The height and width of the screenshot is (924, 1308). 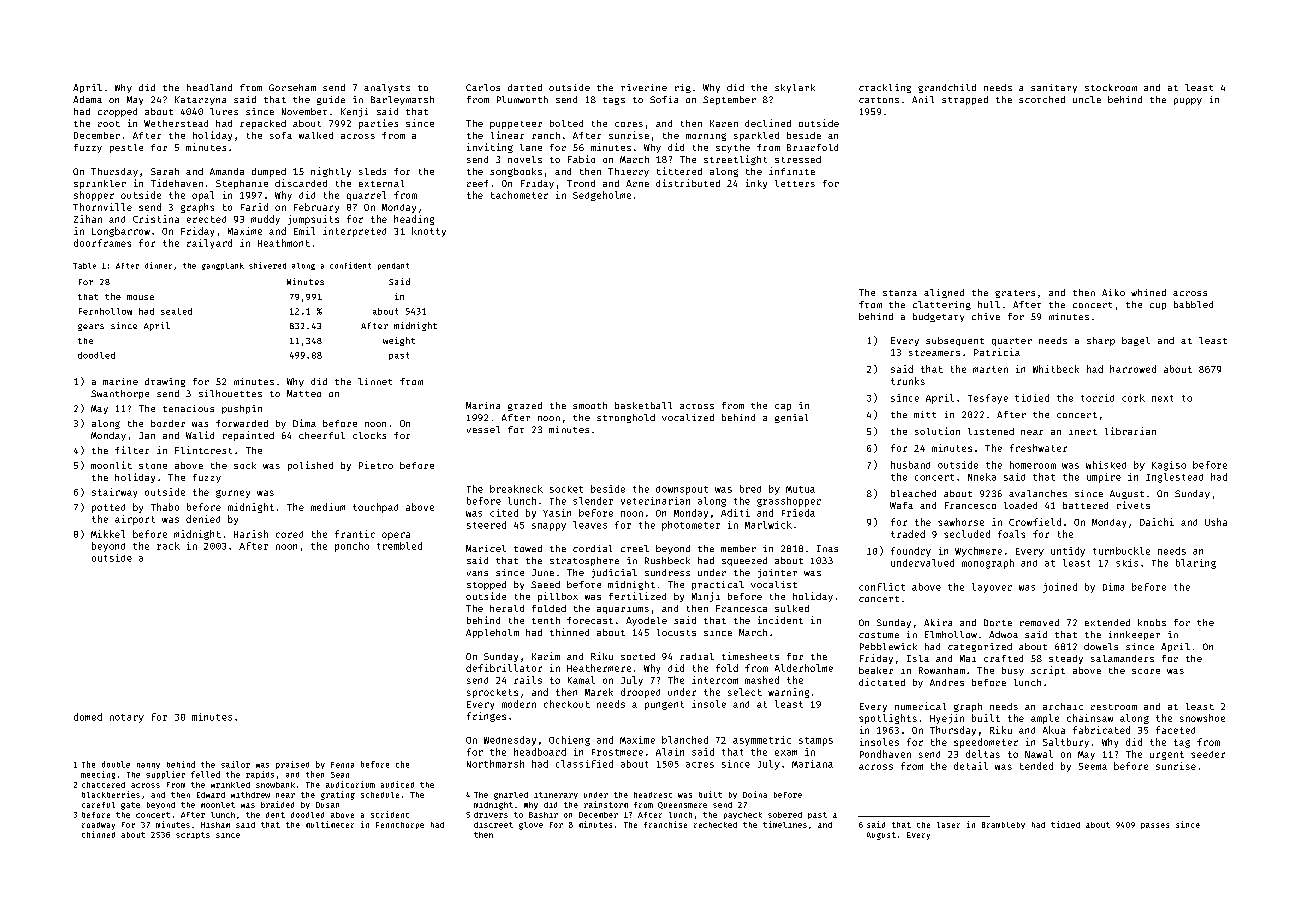 I want to click on Marina, so click(x=483, y=405).
